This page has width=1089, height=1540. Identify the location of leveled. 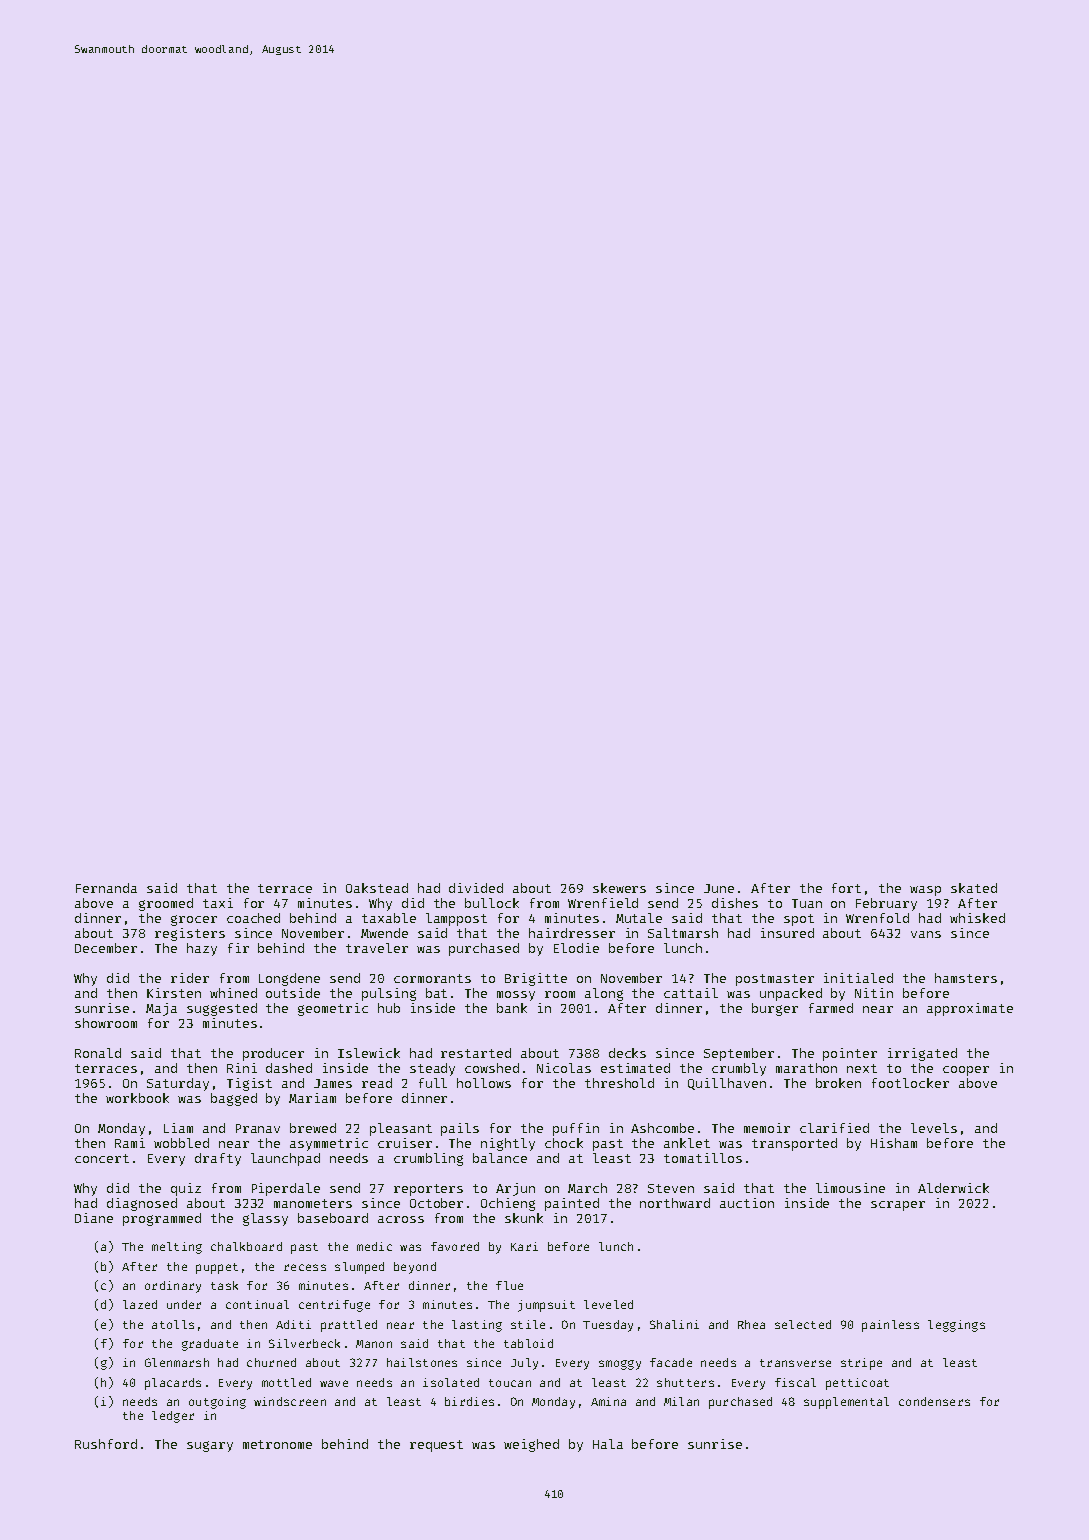
(608, 1304).
